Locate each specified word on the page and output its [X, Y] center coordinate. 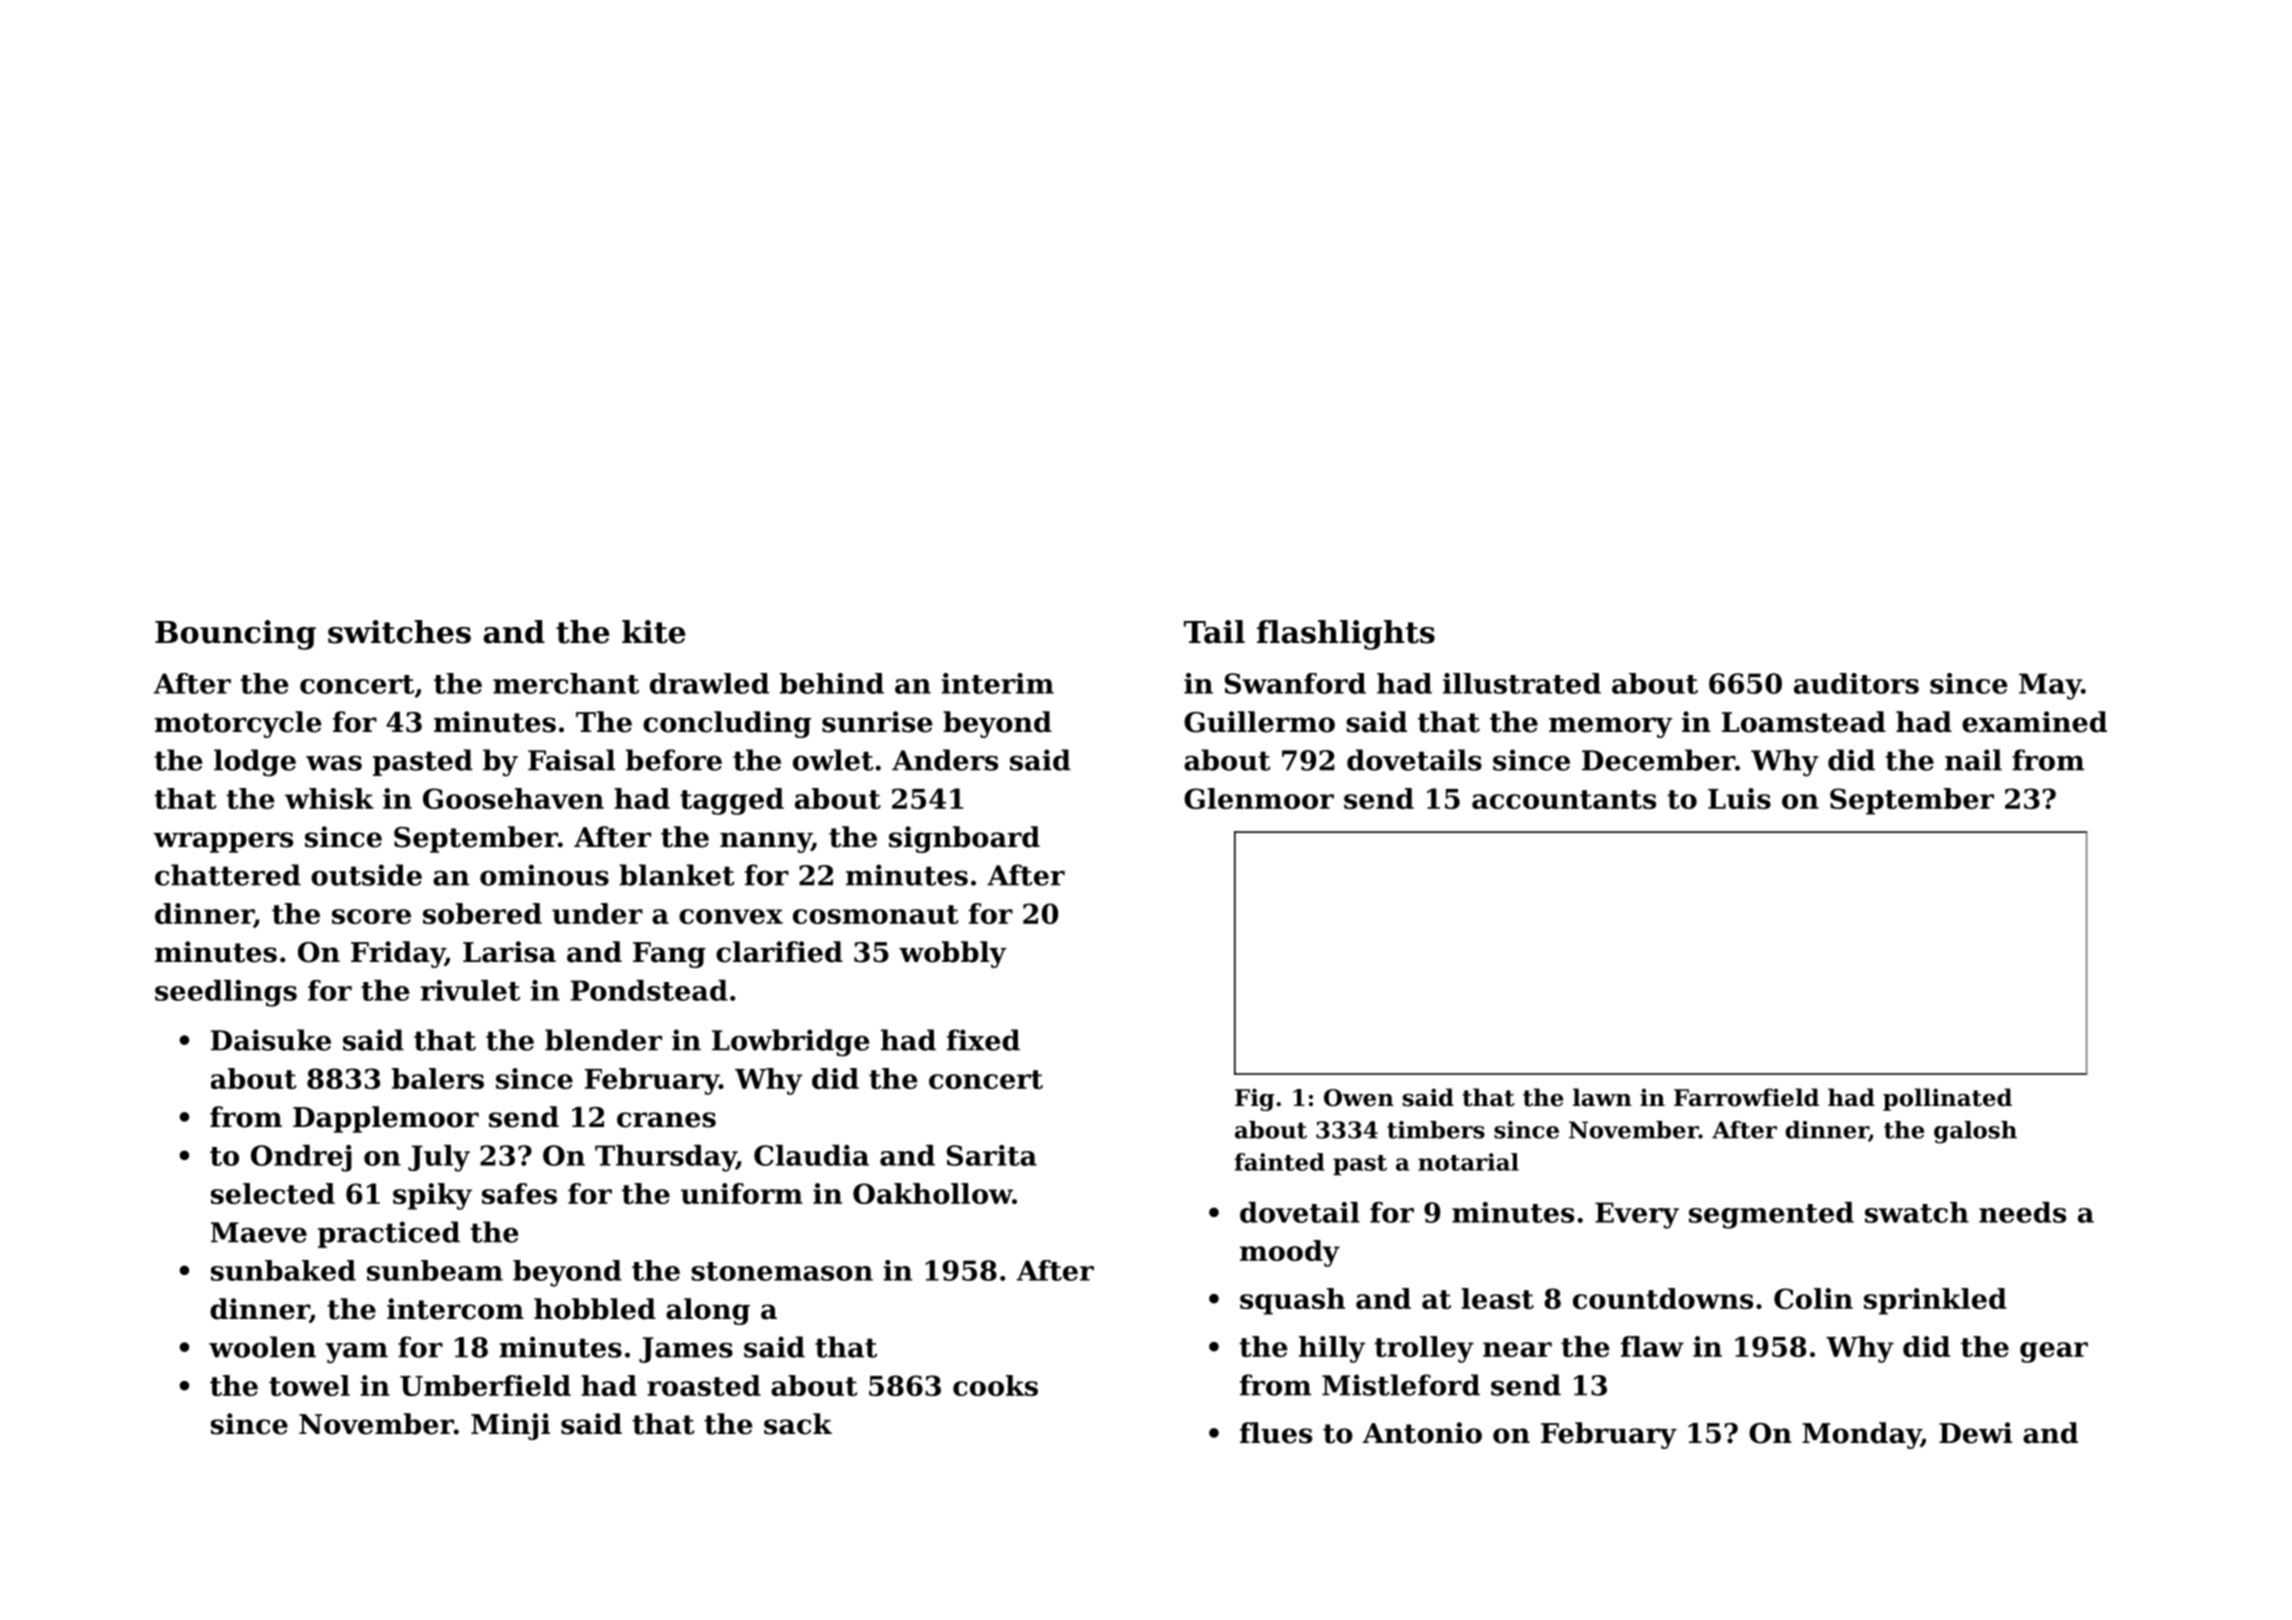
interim [997, 683]
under [597, 913]
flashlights [1346, 635]
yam [356, 1353]
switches [399, 632]
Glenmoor [1259, 798]
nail [1973, 760]
